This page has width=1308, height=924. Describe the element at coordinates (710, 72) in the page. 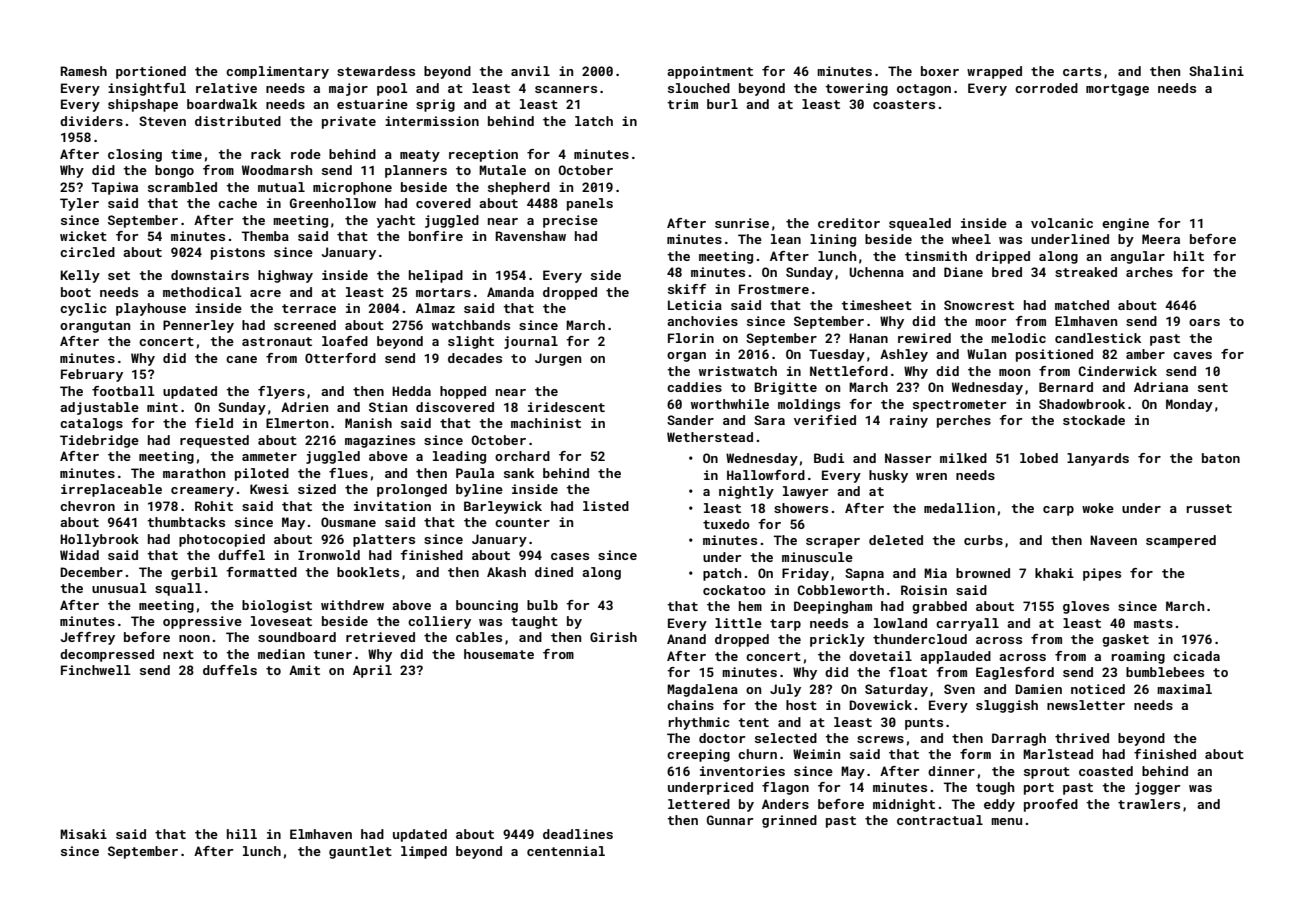

I see `appointment` at that location.
